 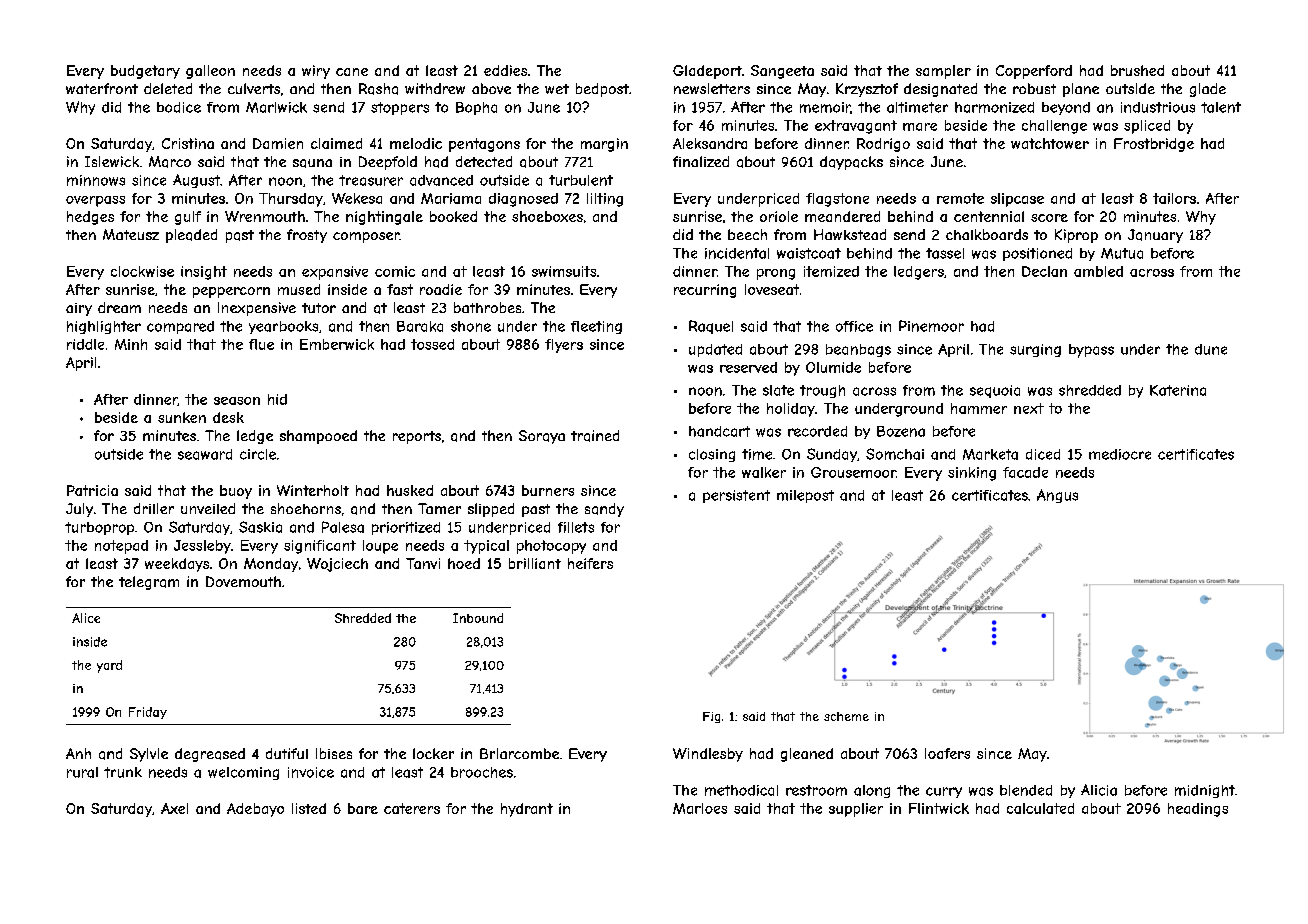 I want to click on Katerina, so click(x=1178, y=390).
